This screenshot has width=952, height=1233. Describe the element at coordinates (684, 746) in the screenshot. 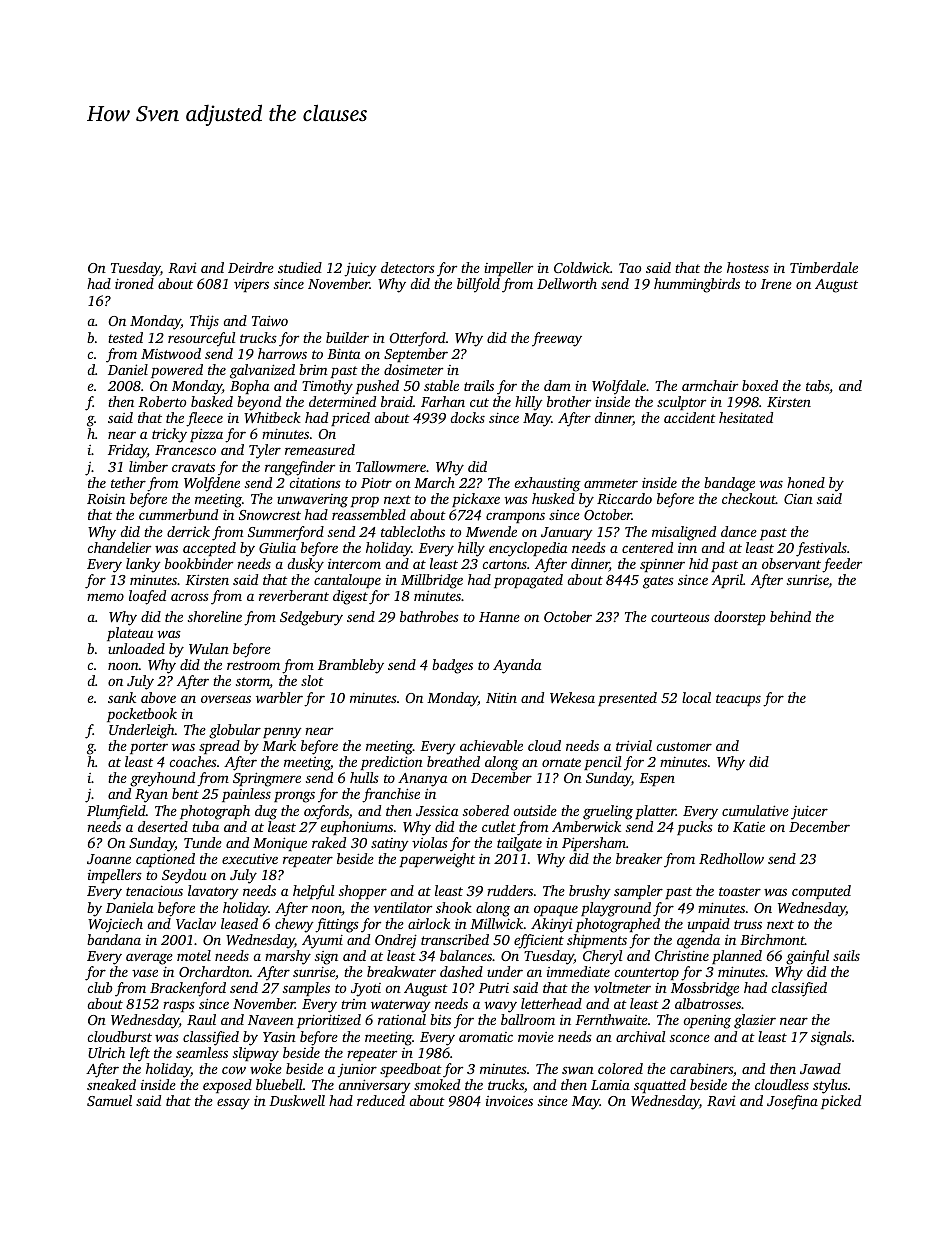

I see `customer` at that location.
